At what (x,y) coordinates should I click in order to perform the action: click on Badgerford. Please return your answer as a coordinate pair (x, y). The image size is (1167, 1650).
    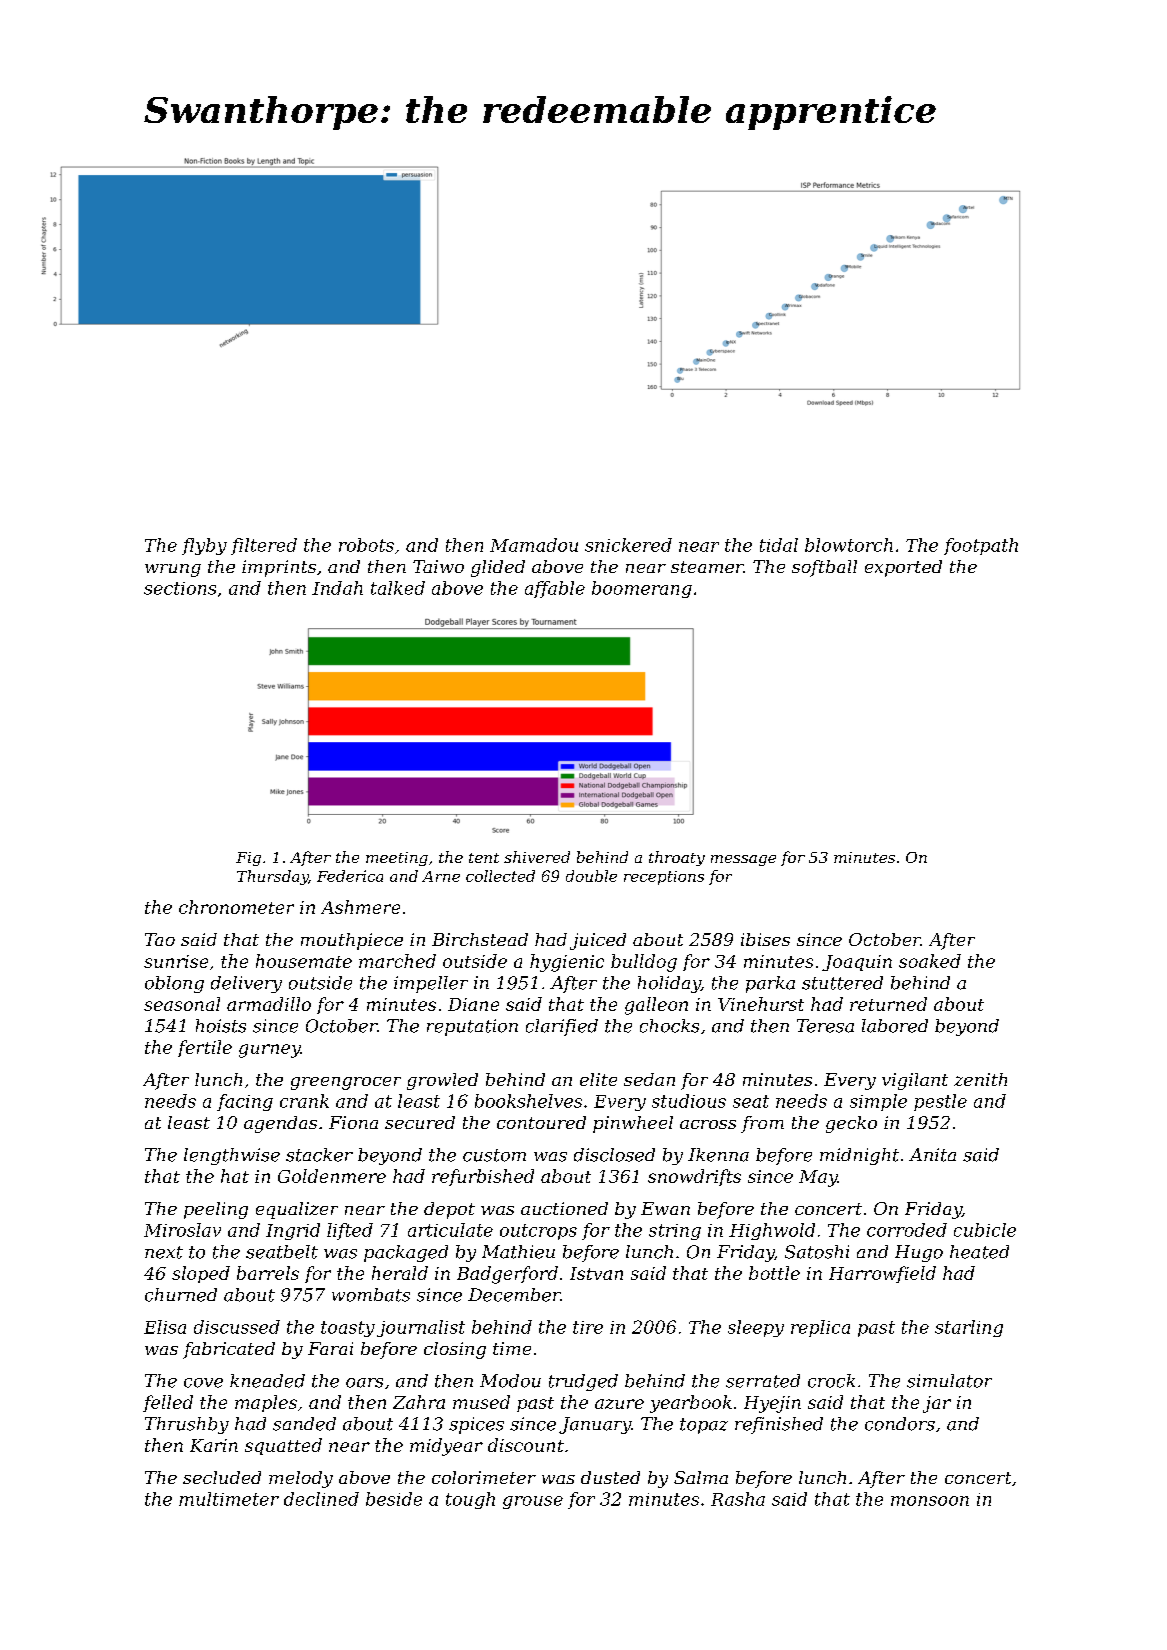
    Looking at the image, I should click on (507, 1275).
